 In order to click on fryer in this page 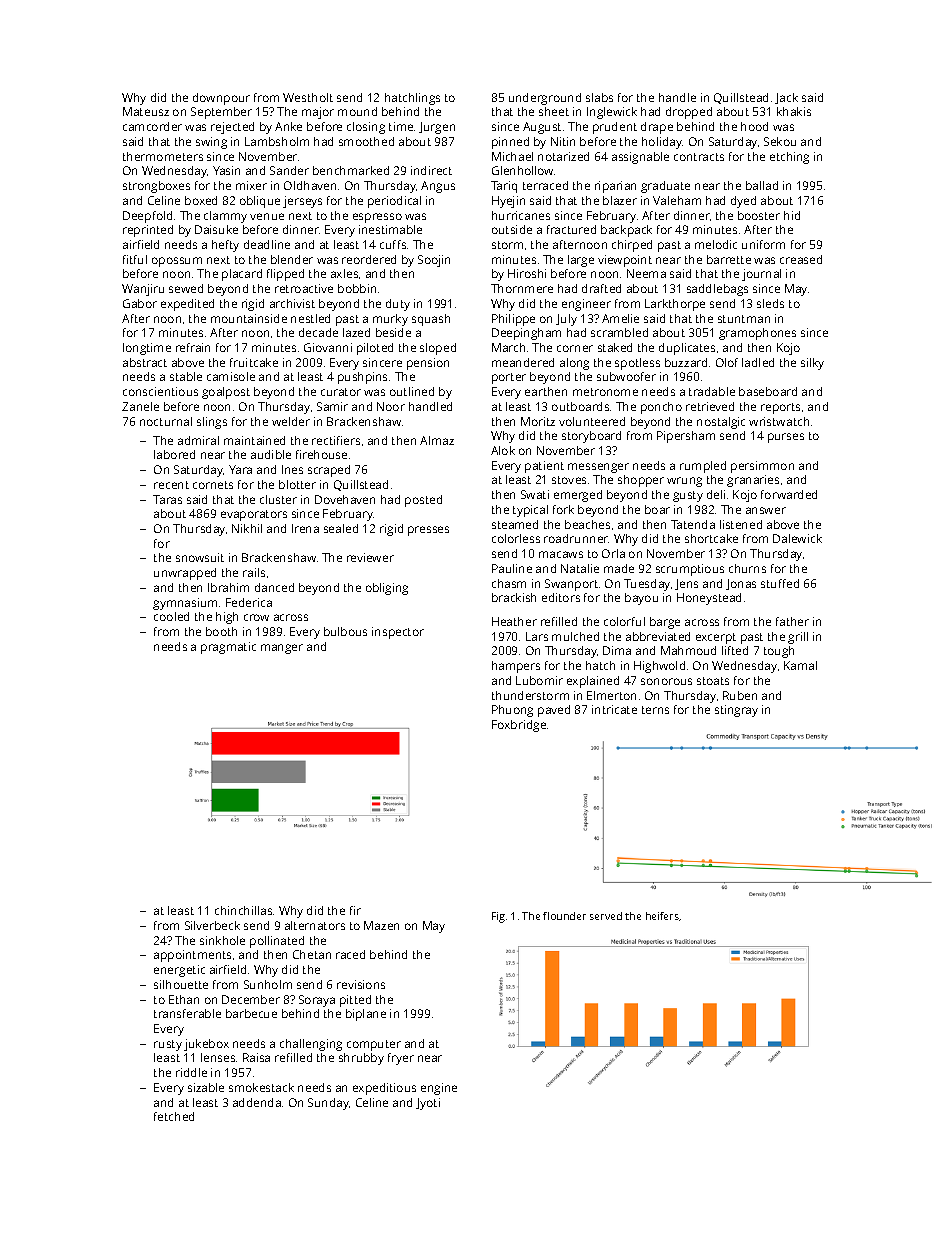, I will do `click(401, 1059)`.
